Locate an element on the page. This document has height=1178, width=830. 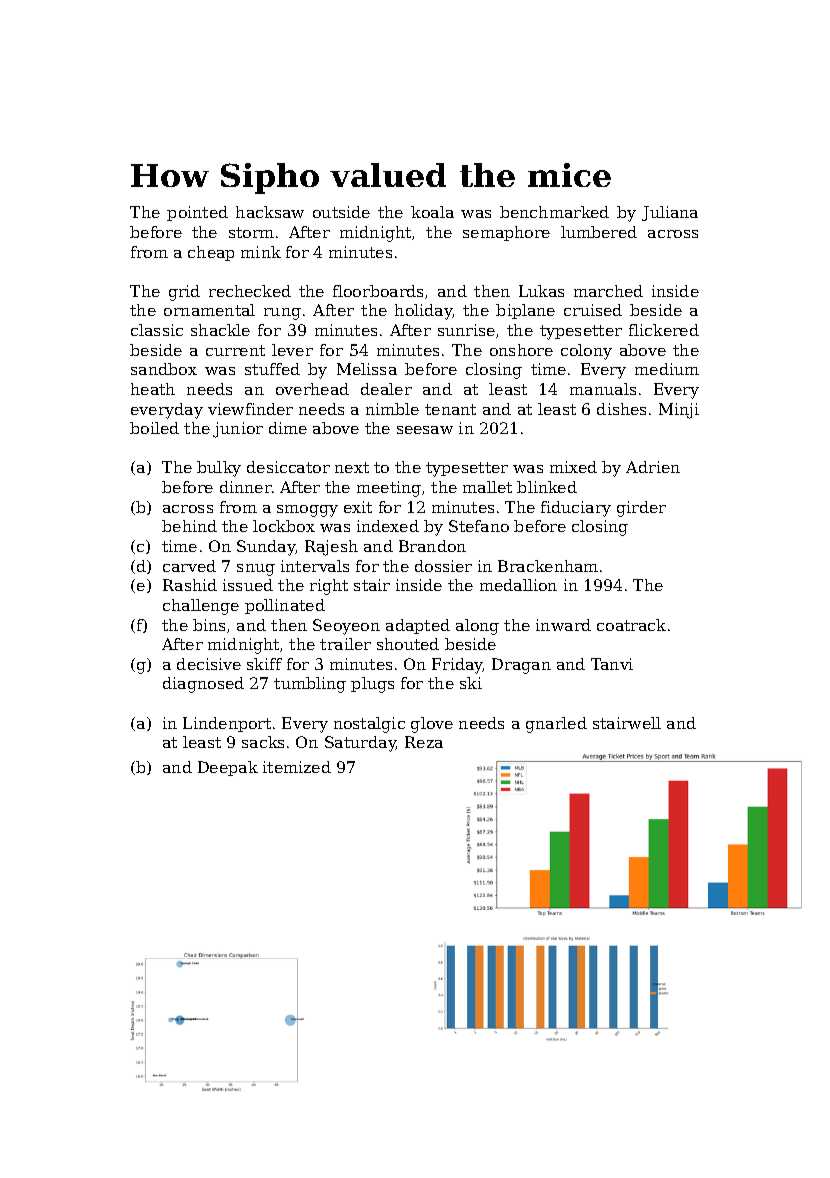
cheap is located at coordinates (211, 253).
